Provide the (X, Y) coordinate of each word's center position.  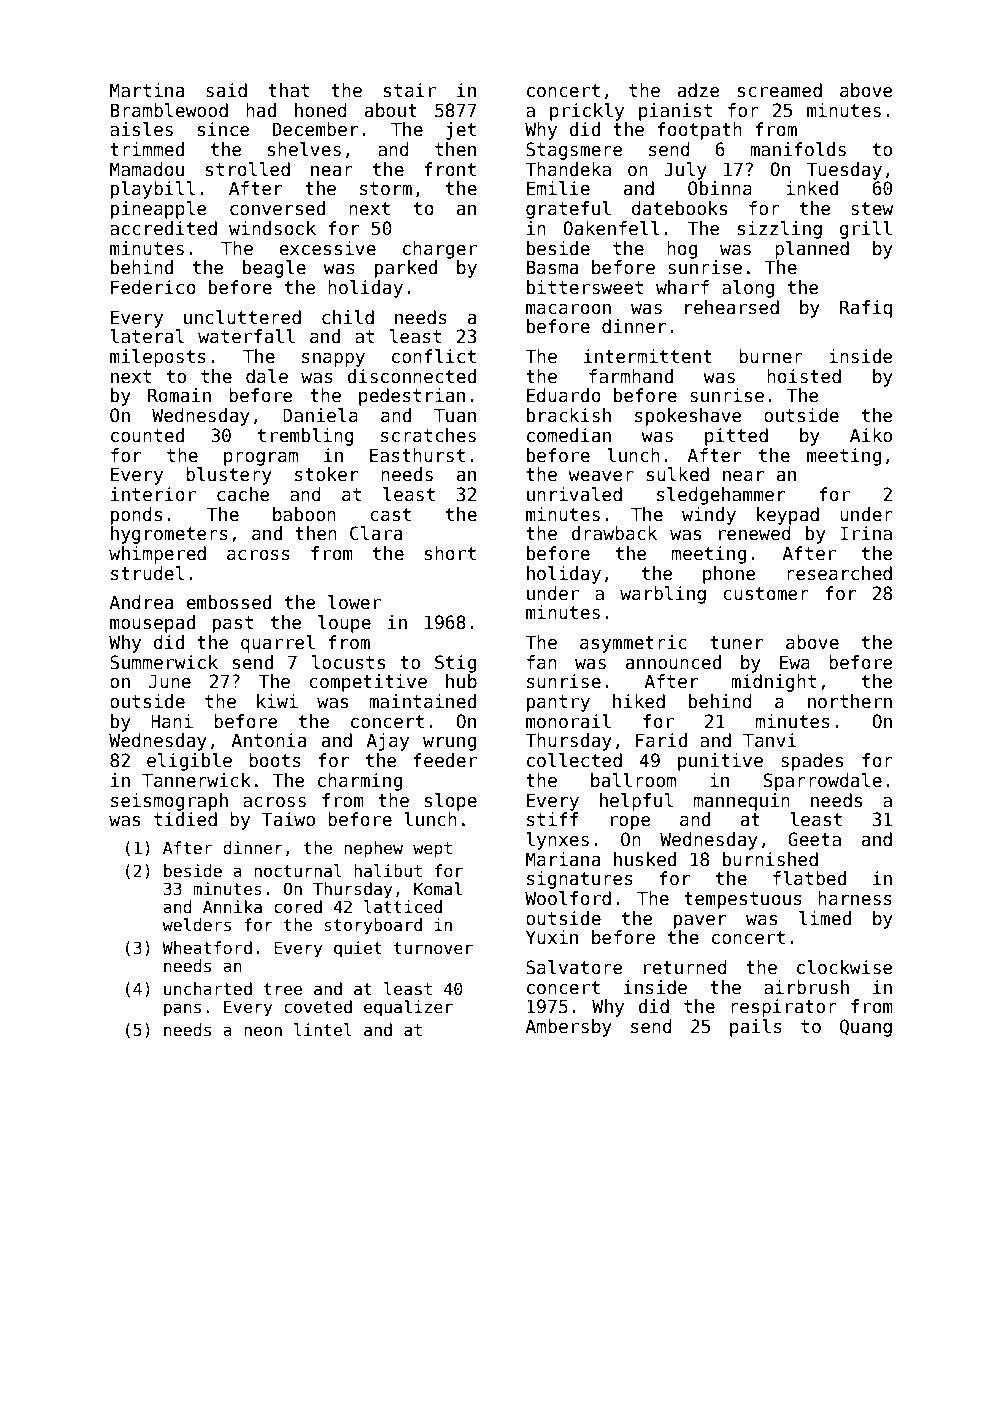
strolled (248, 169)
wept (432, 850)
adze (698, 90)
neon (263, 1031)
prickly (587, 112)
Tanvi (770, 740)
